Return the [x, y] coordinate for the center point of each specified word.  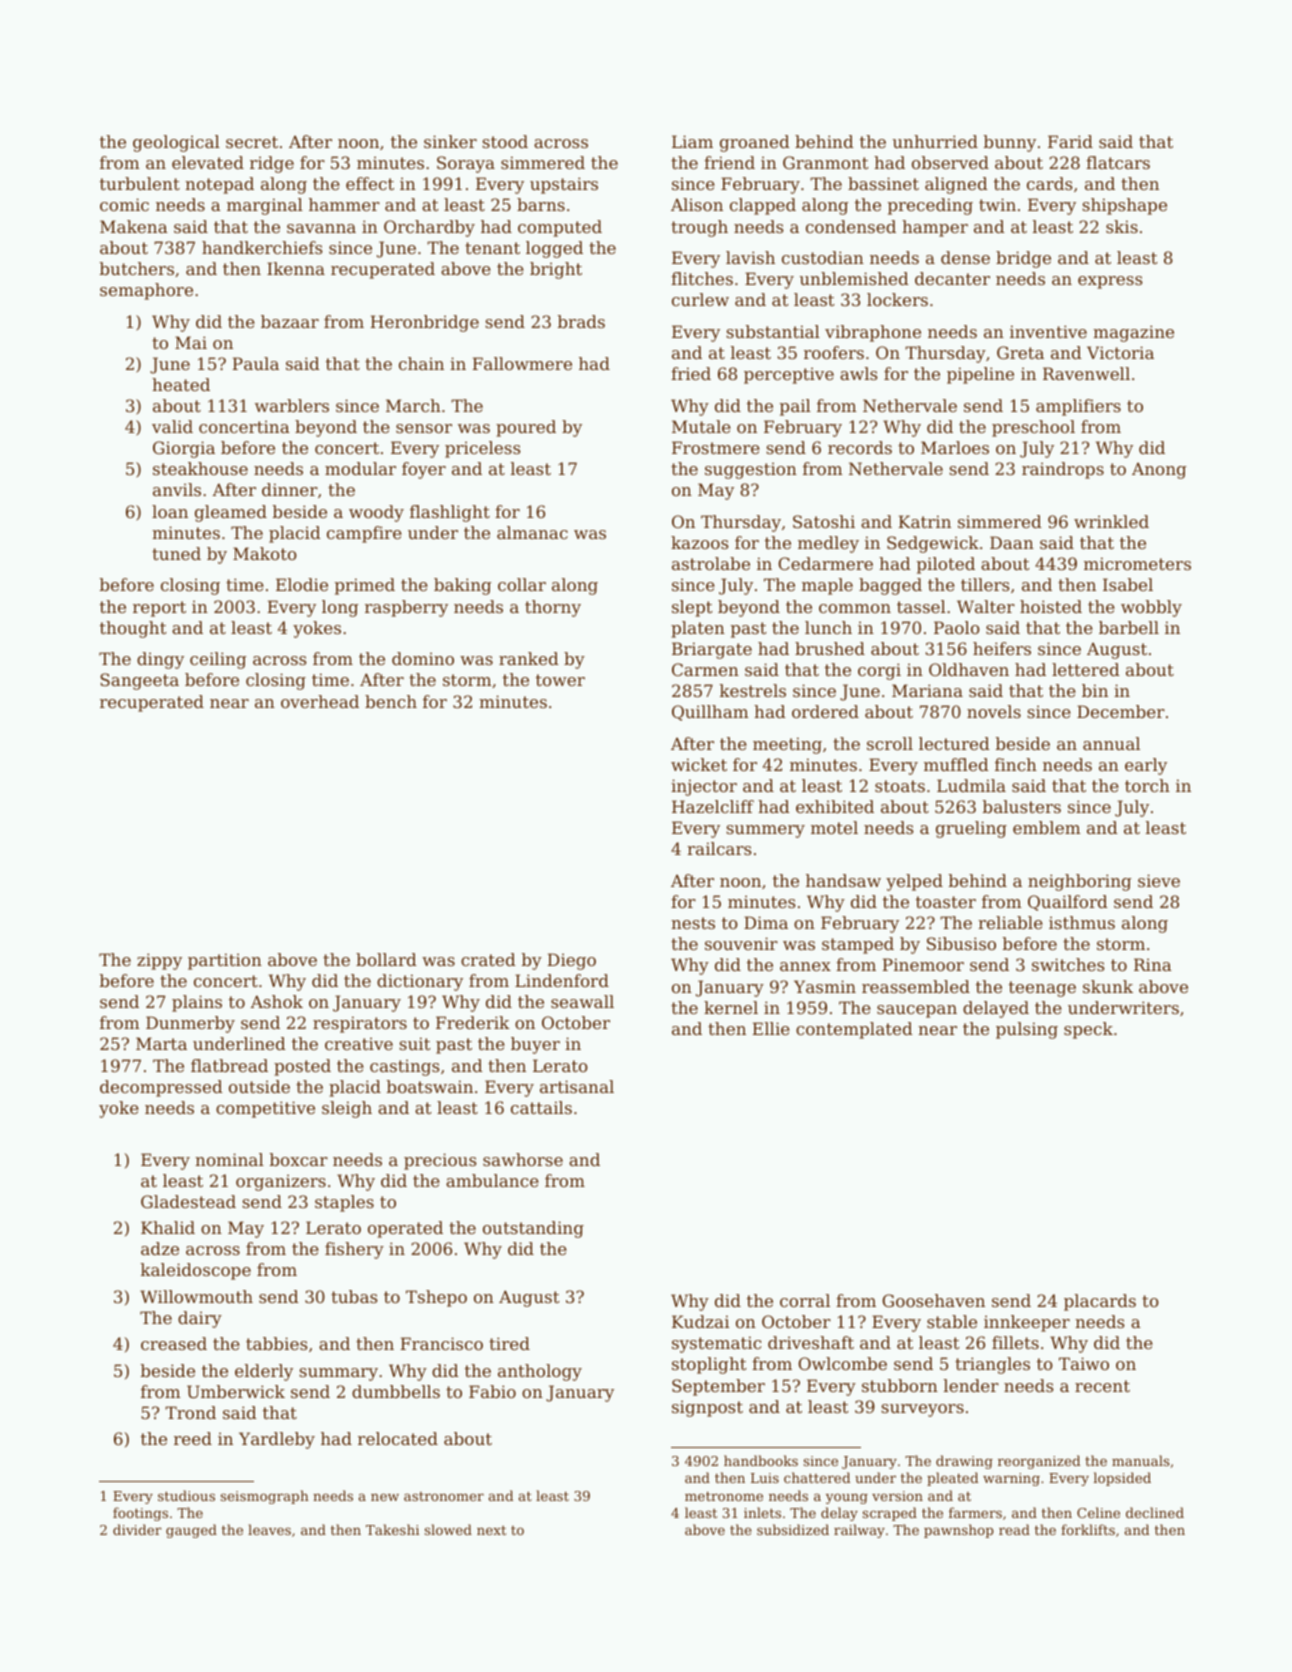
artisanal [577, 1086]
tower [560, 680]
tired [509, 1343]
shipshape [1124, 206]
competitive [265, 1109]
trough [699, 228]
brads [581, 321]
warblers [292, 405]
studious [186, 1495]
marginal [265, 206]
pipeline [980, 375]
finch [1016, 764]
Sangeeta [139, 681]
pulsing [1027, 1030]
